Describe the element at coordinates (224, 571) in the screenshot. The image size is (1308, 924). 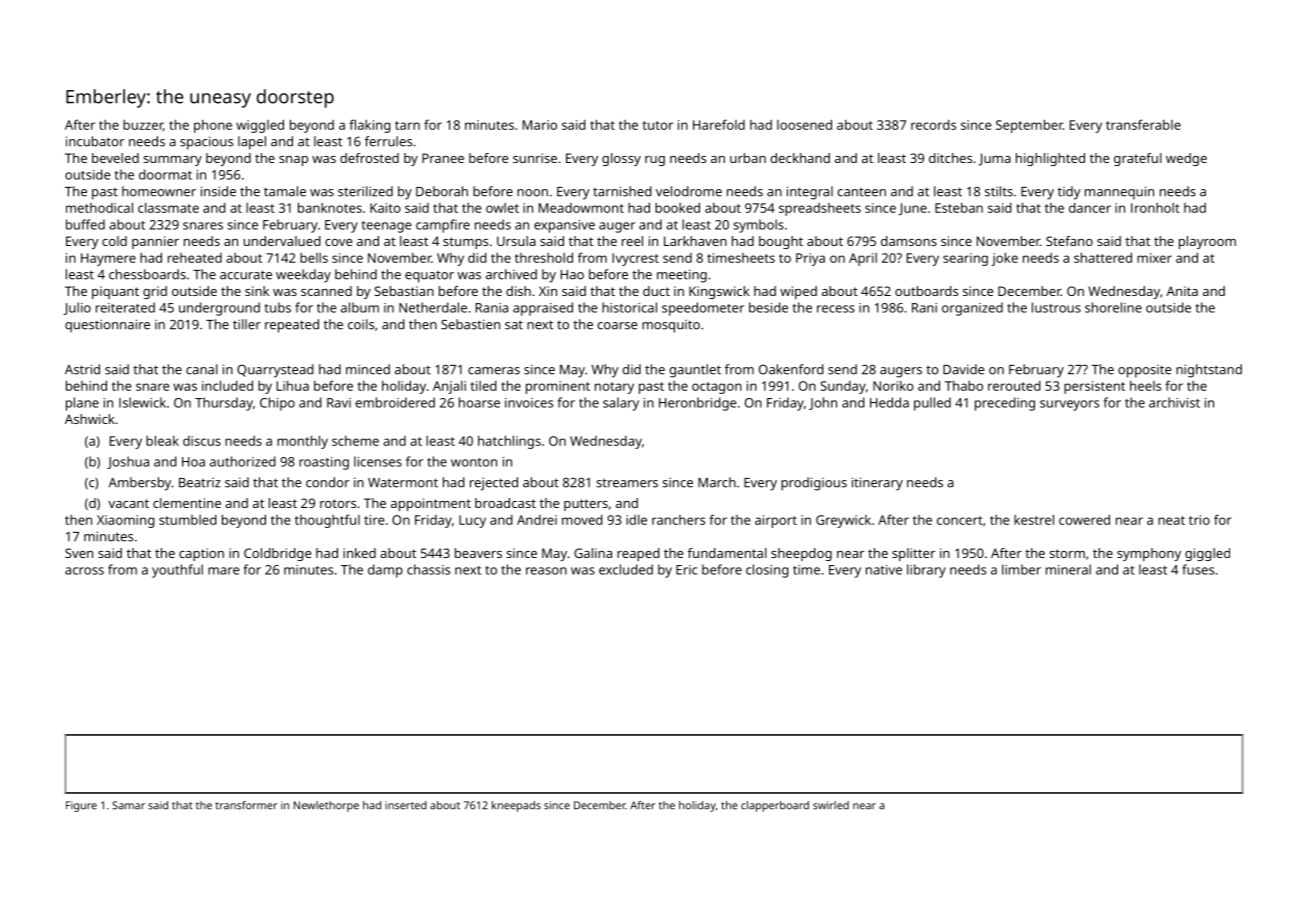
I see `mare` at that location.
